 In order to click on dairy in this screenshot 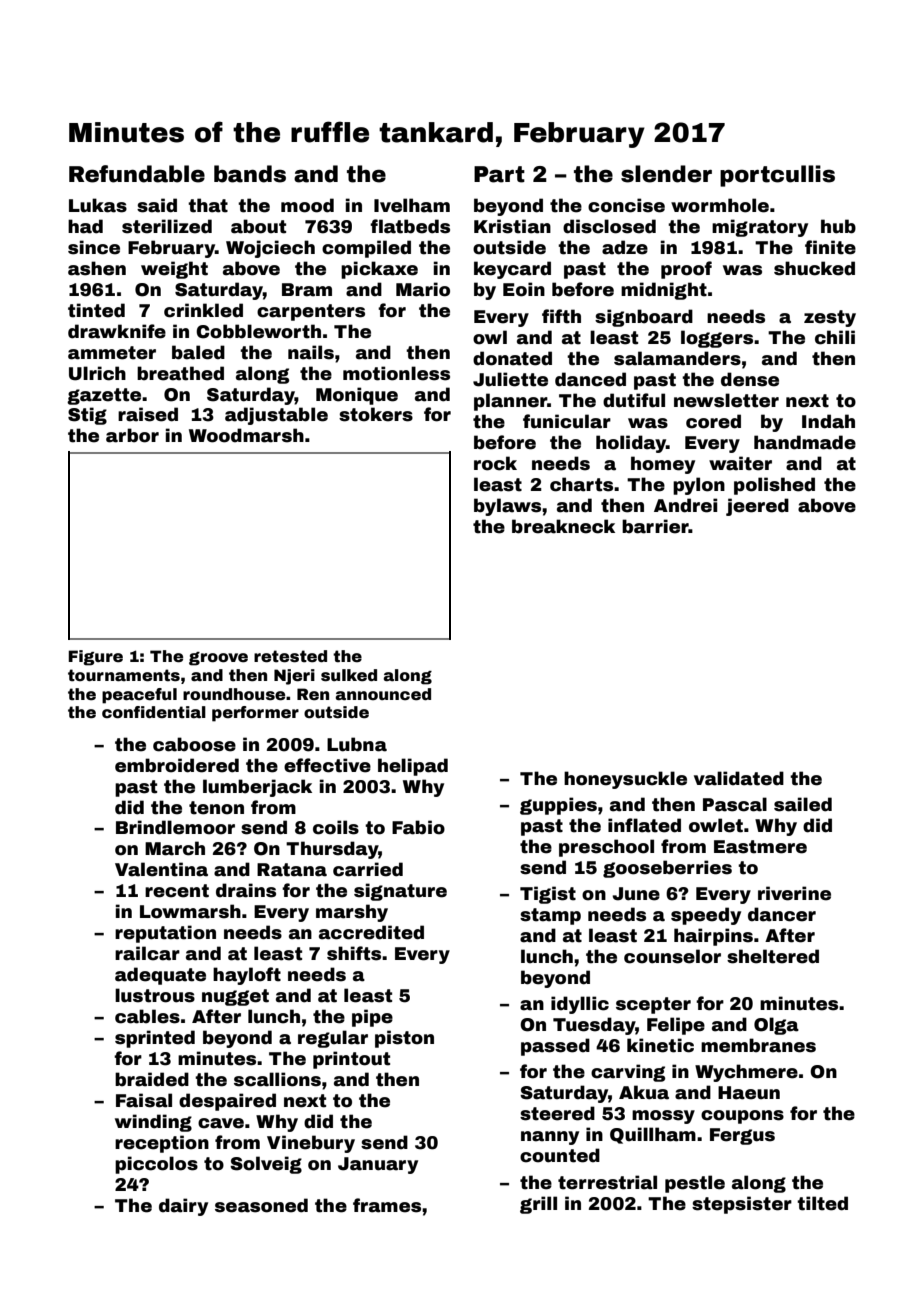, I will do `click(183, 1207)`.
